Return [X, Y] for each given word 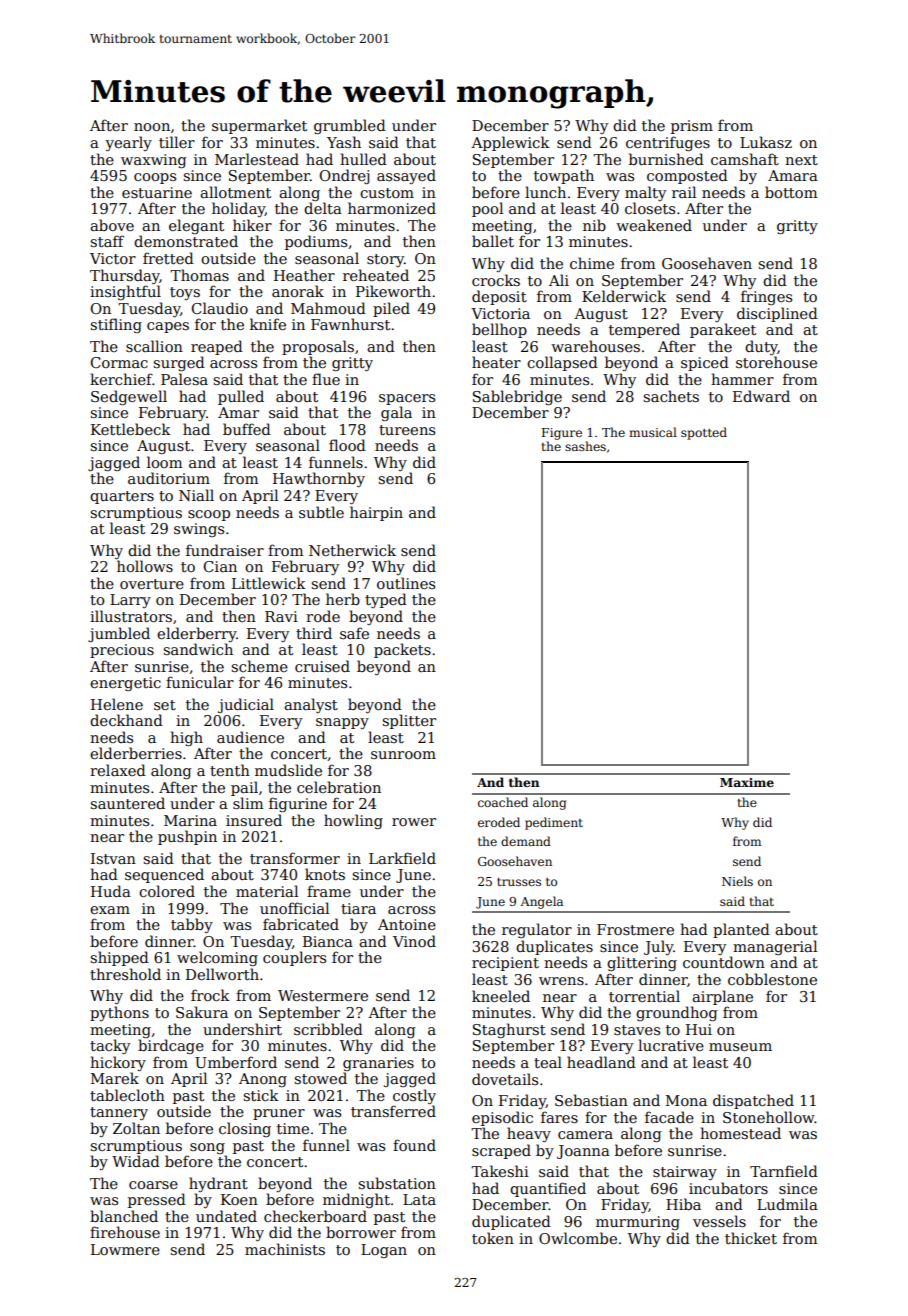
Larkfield [402, 858]
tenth [230, 770]
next [801, 160]
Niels [737, 881]
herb [343, 599]
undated [226, 1216]
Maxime [747, 782]
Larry [130, 601]
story [385, 260]
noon [152, 127]
